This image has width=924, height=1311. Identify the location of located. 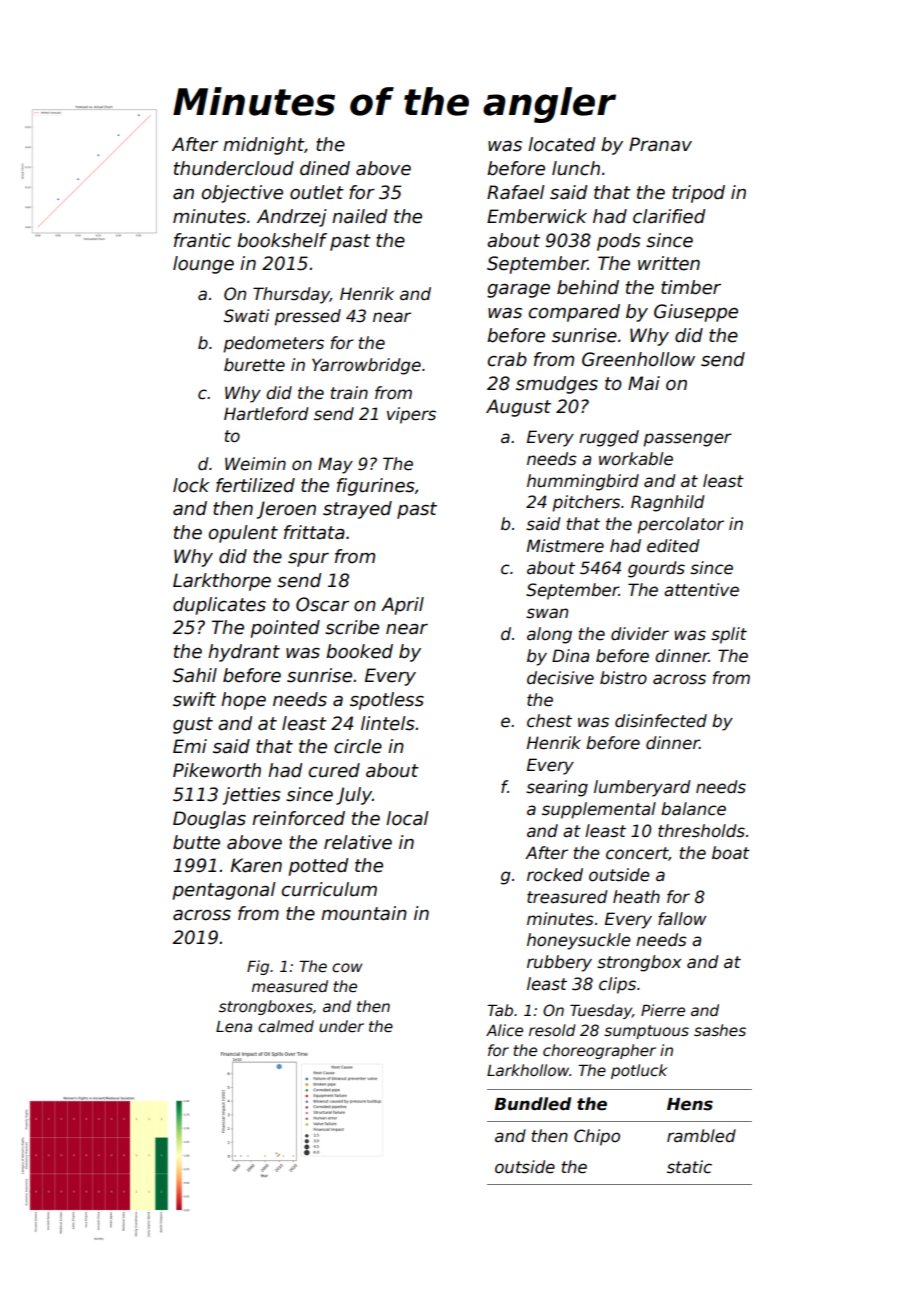
(561, 144).
